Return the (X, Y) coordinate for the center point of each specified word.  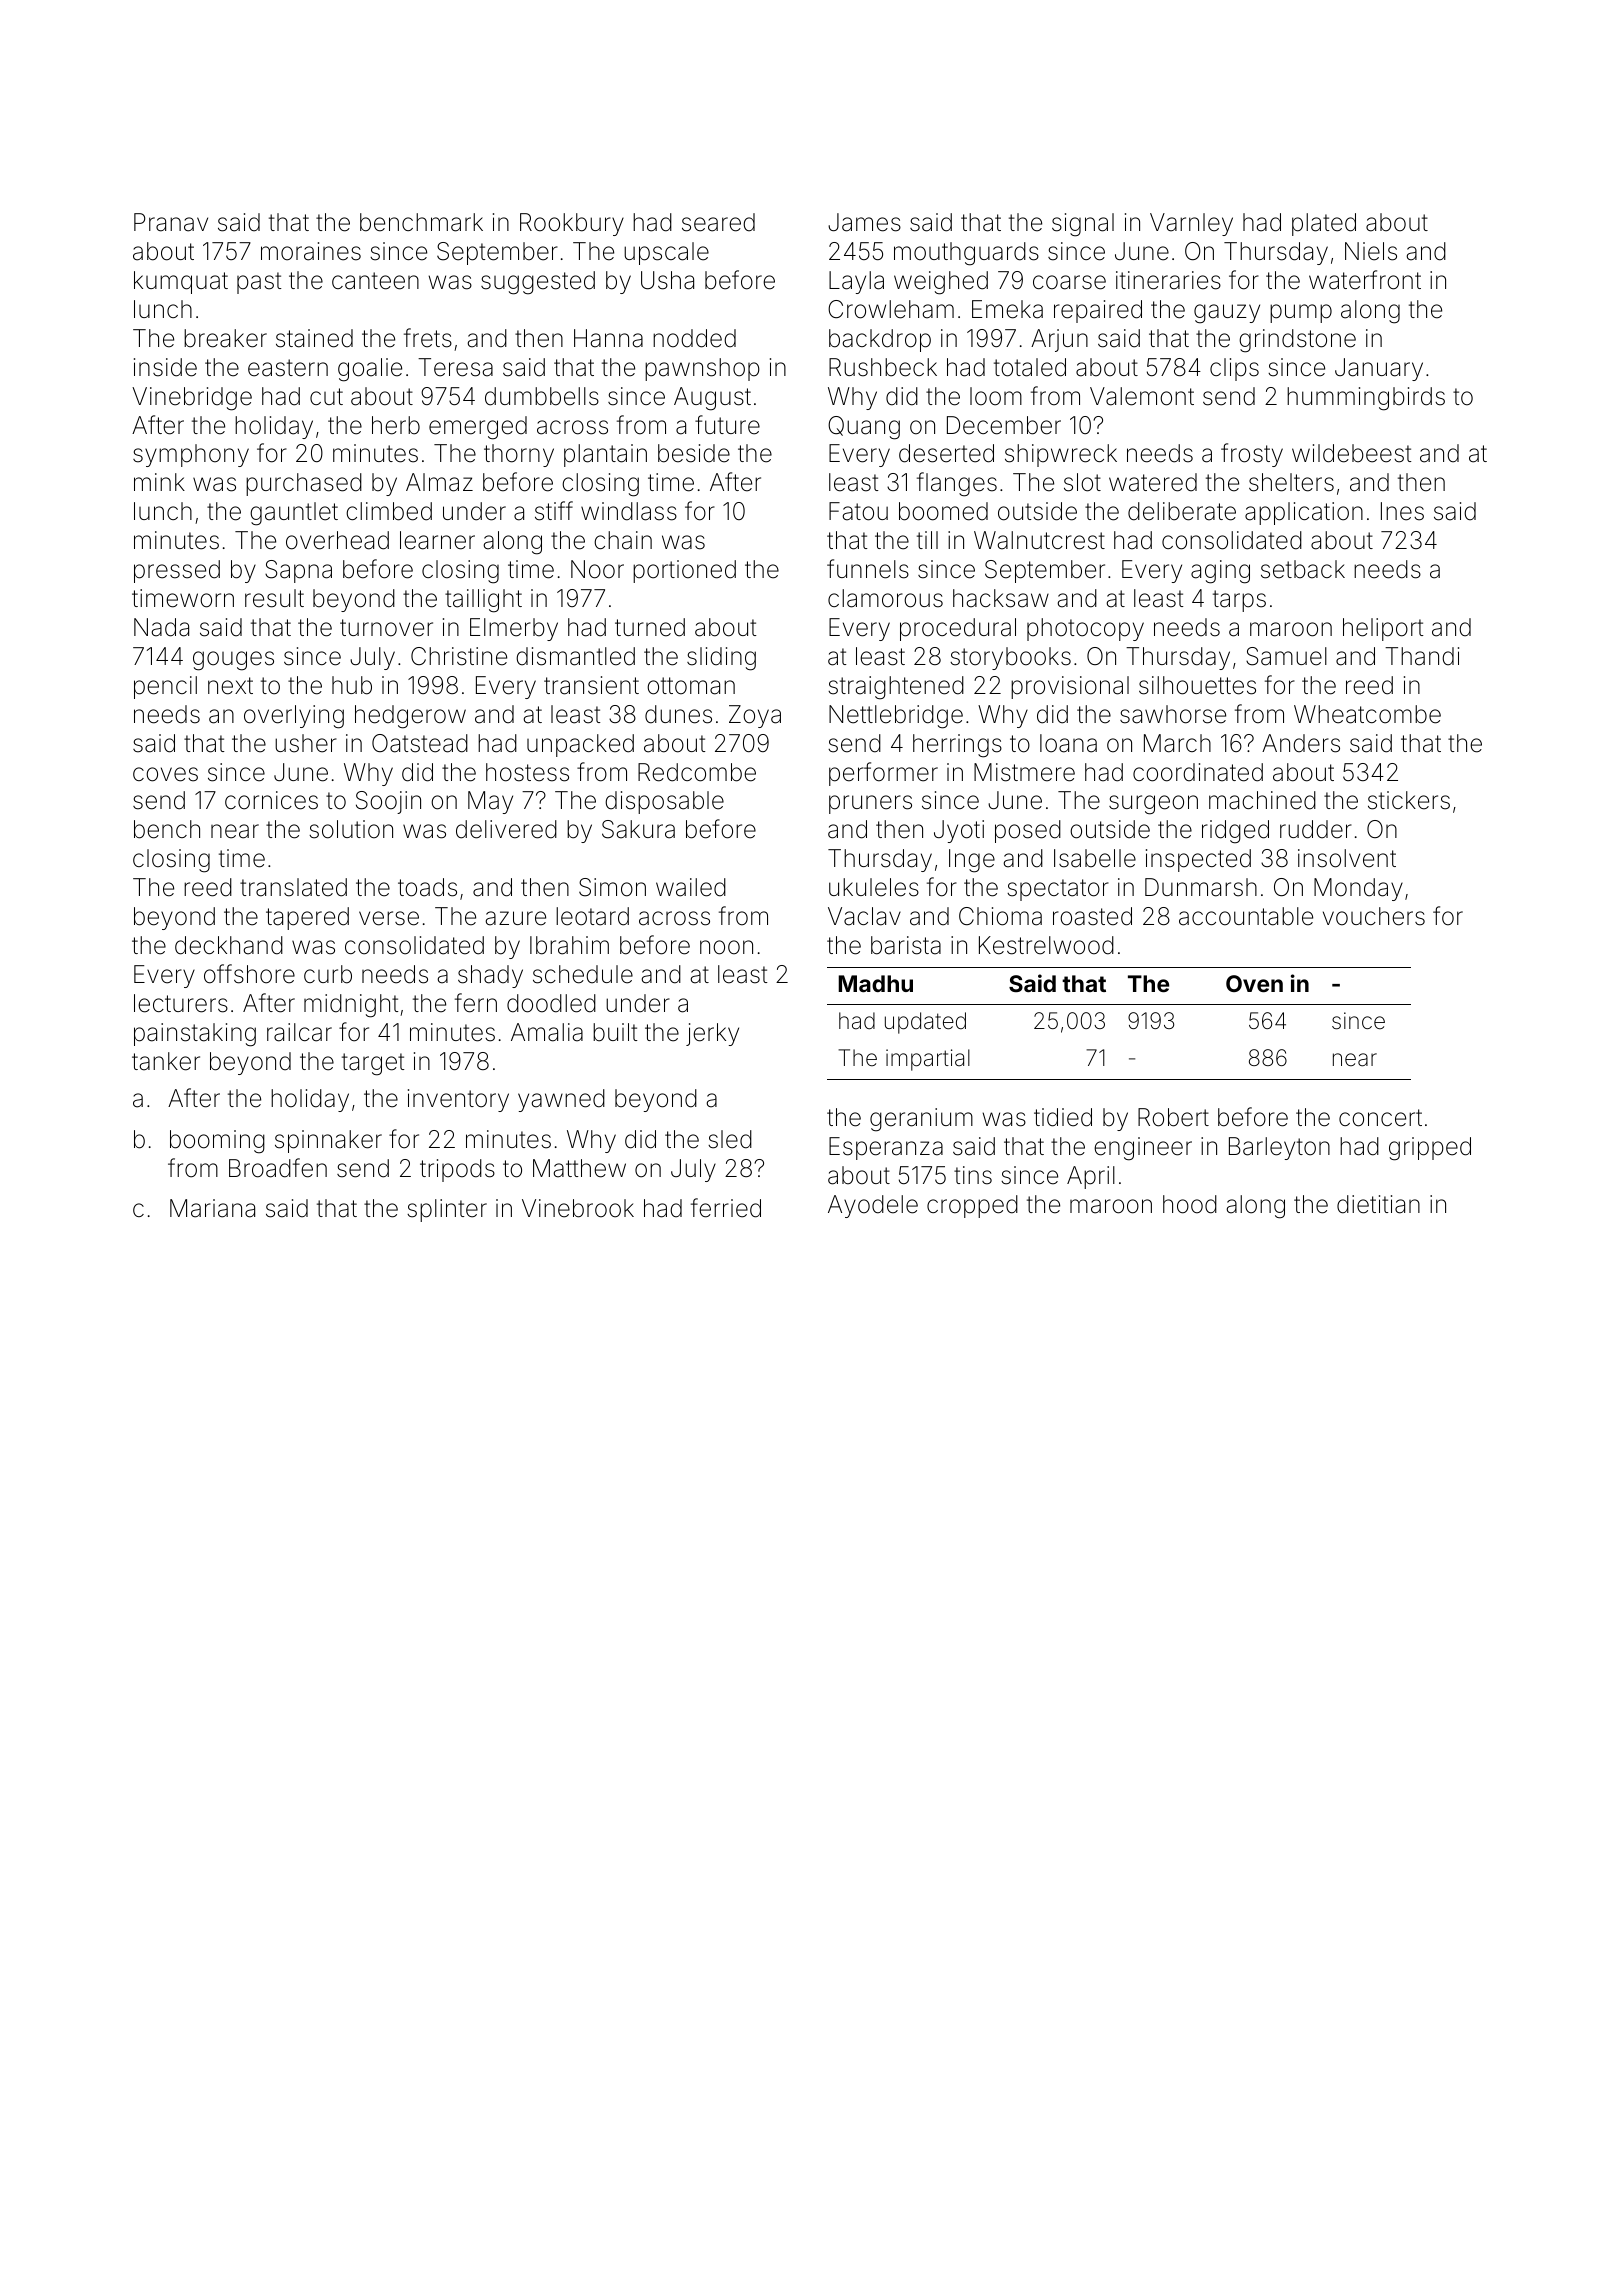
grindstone (1297, 341)
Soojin (388, 802)
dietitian (1378, 1204)
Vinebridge (192, 399)
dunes (678, 714)
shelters (1291, 482)
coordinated (1198, 772)
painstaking (195, 1035)
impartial (928, 1060)
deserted (946, 453)
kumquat (181, 282)
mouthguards (966, 254)
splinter (447, 1210)
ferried (726, 1208)
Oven (1254, 983)
